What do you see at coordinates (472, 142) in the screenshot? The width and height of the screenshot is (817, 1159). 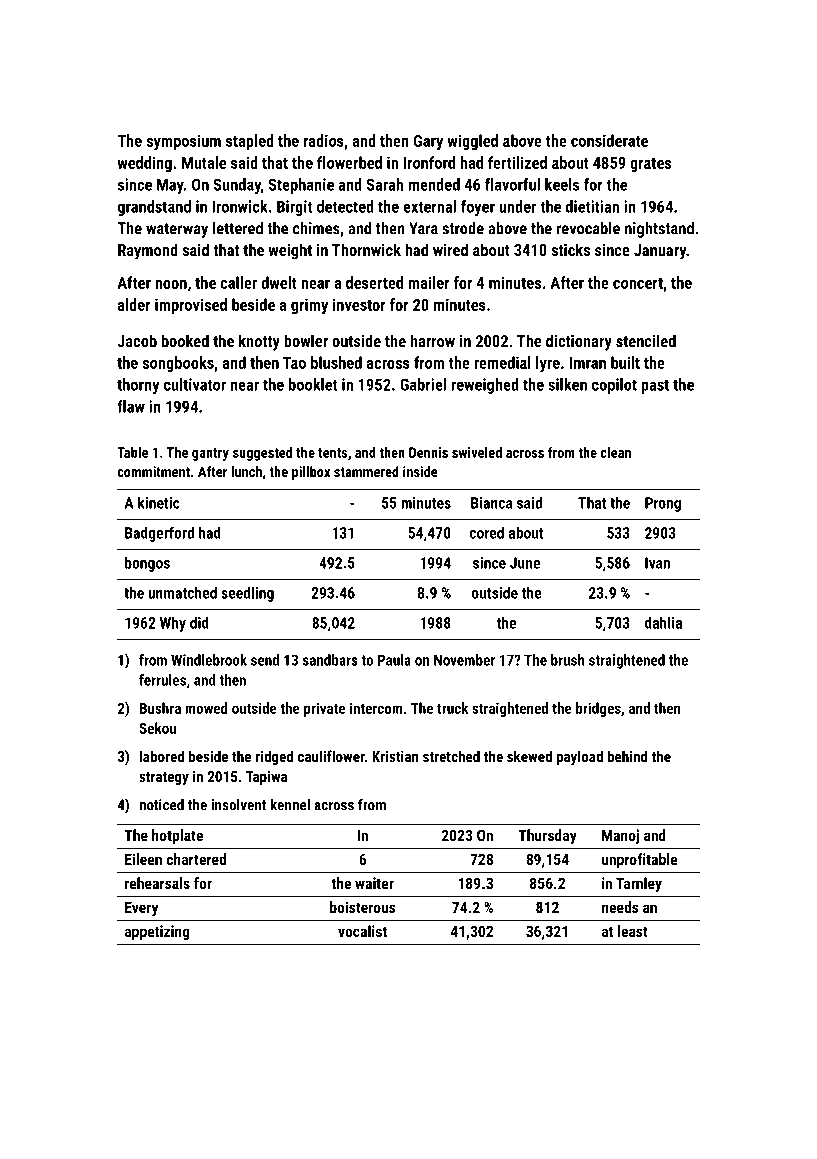 I see `wiggled` at bounding box center [472, 142].
